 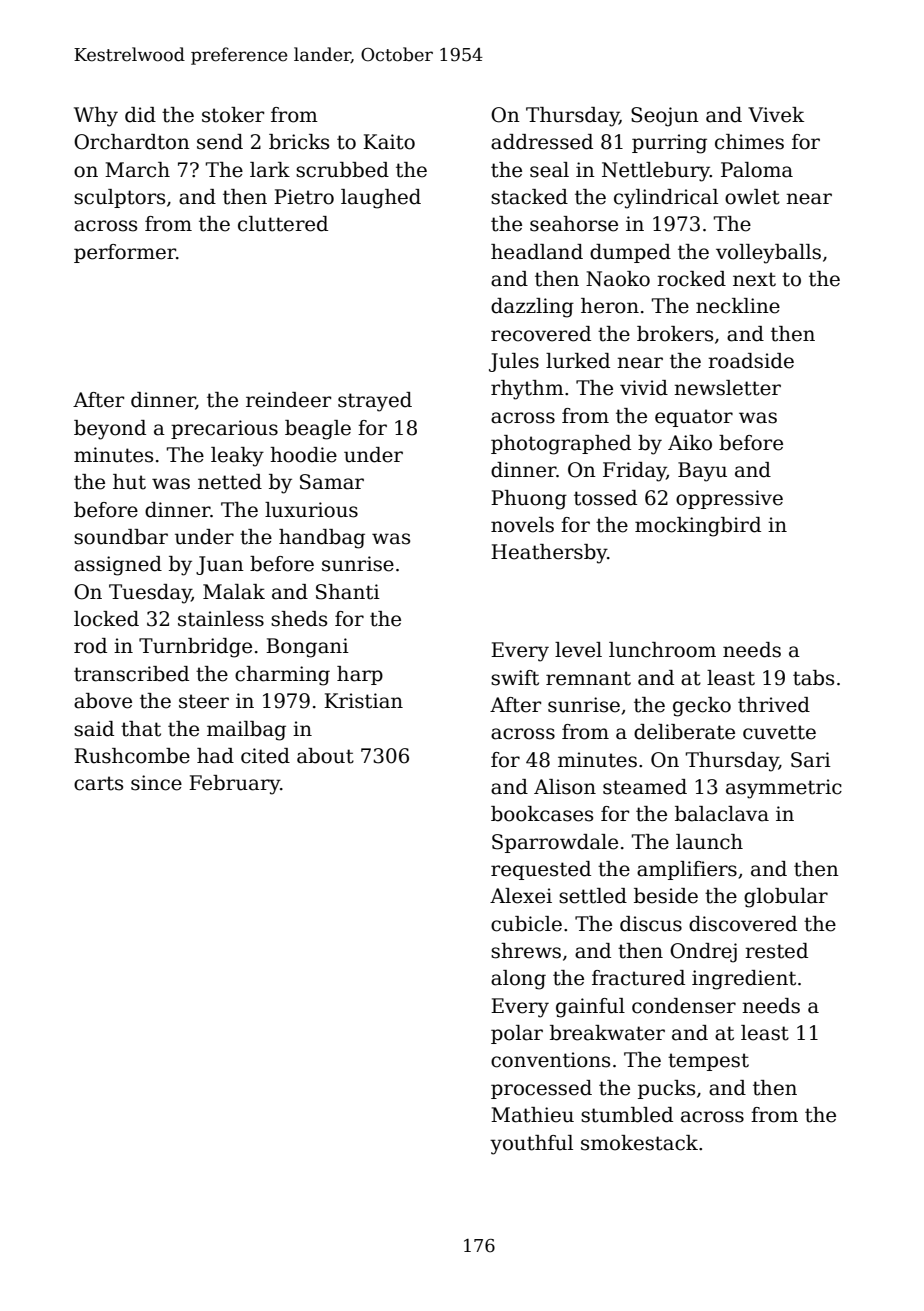 What do you see at coordinates (542, 814) in the page?
I see `bookcases` at bounding box center [542, 814].
